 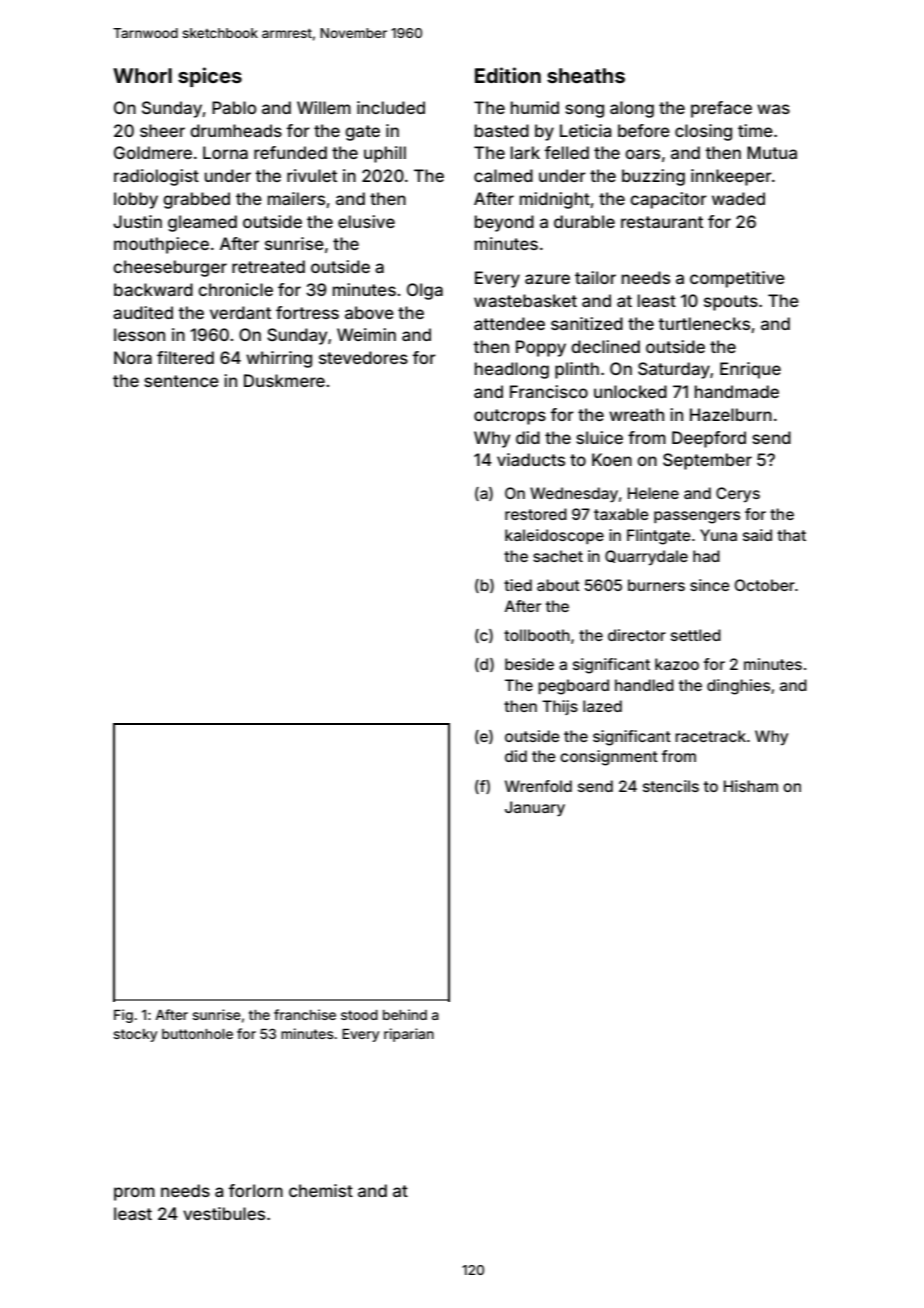 I want to click on sentence, so click(x=181, y=381).
